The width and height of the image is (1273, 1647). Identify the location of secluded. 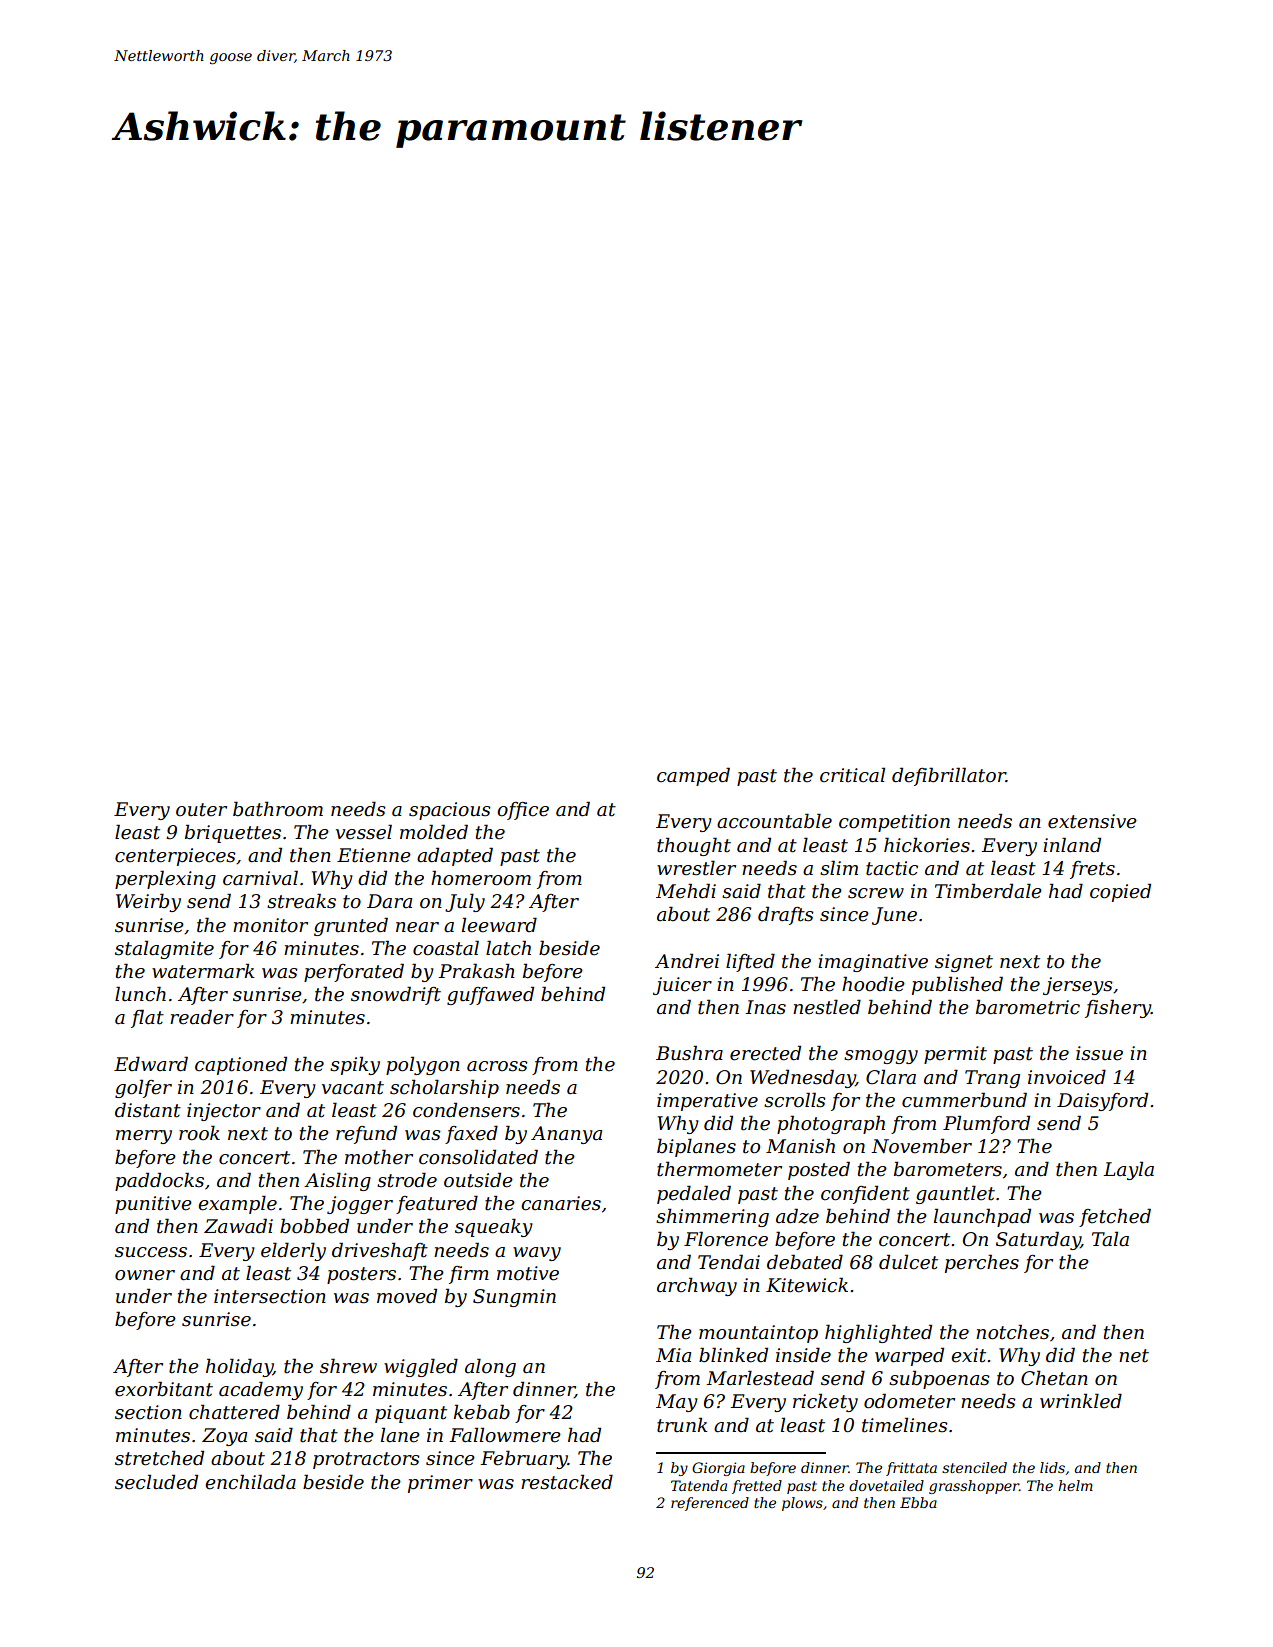
(156, 1482).
